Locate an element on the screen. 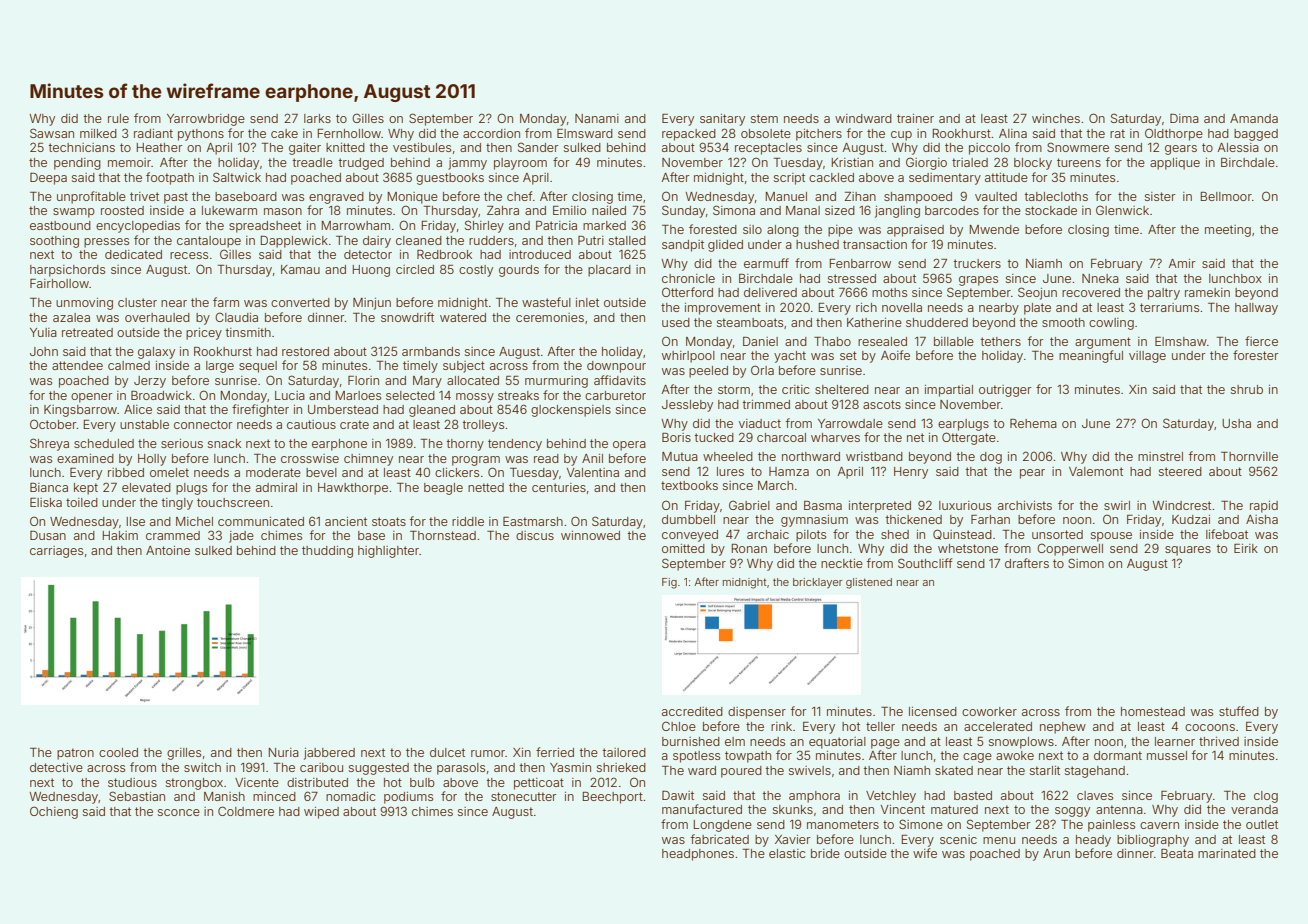  Nanami is located at coordinates (597, 118).
